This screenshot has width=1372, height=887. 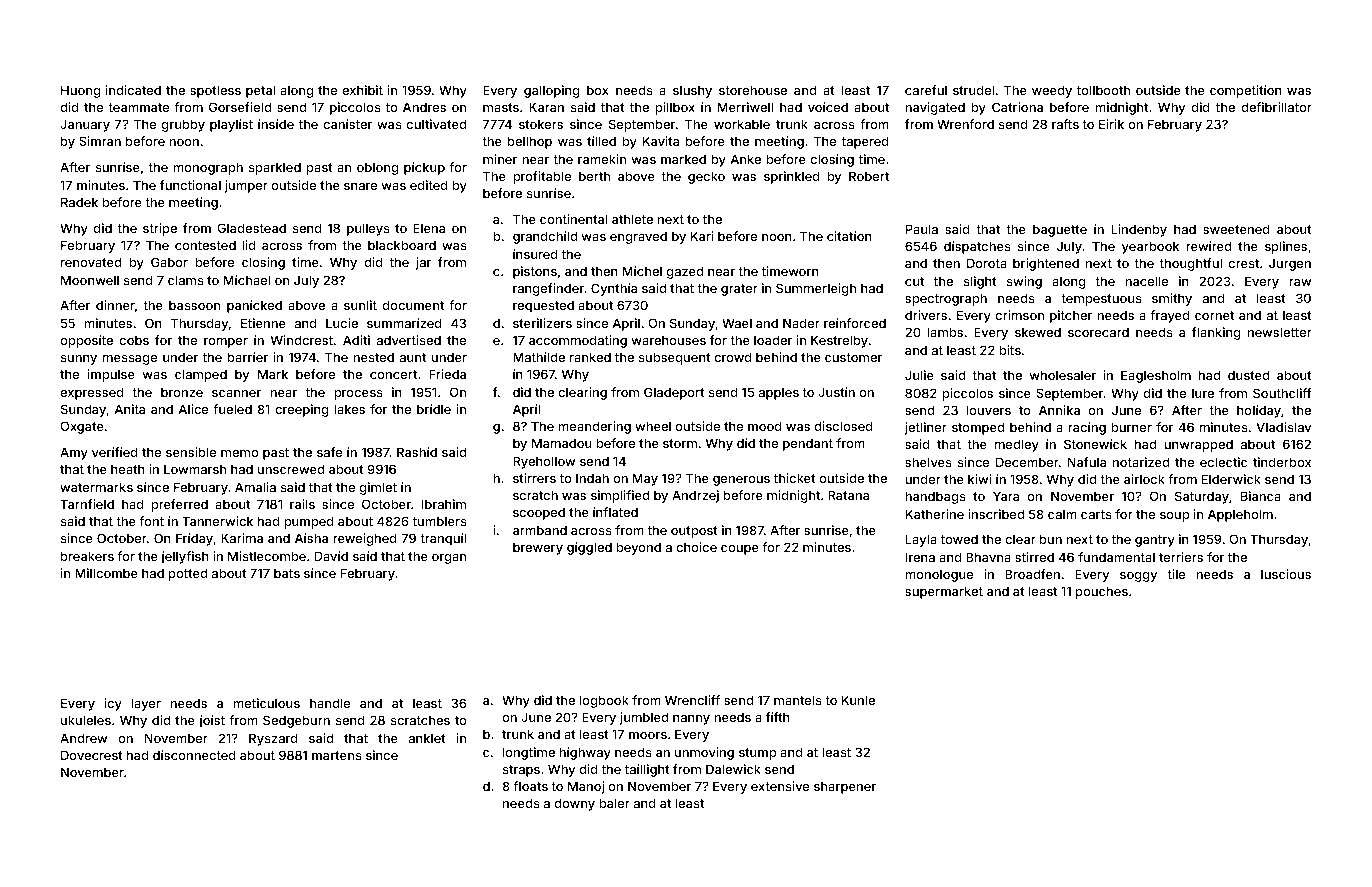 I want to click on Kunle, so click(x=858, y=700).
